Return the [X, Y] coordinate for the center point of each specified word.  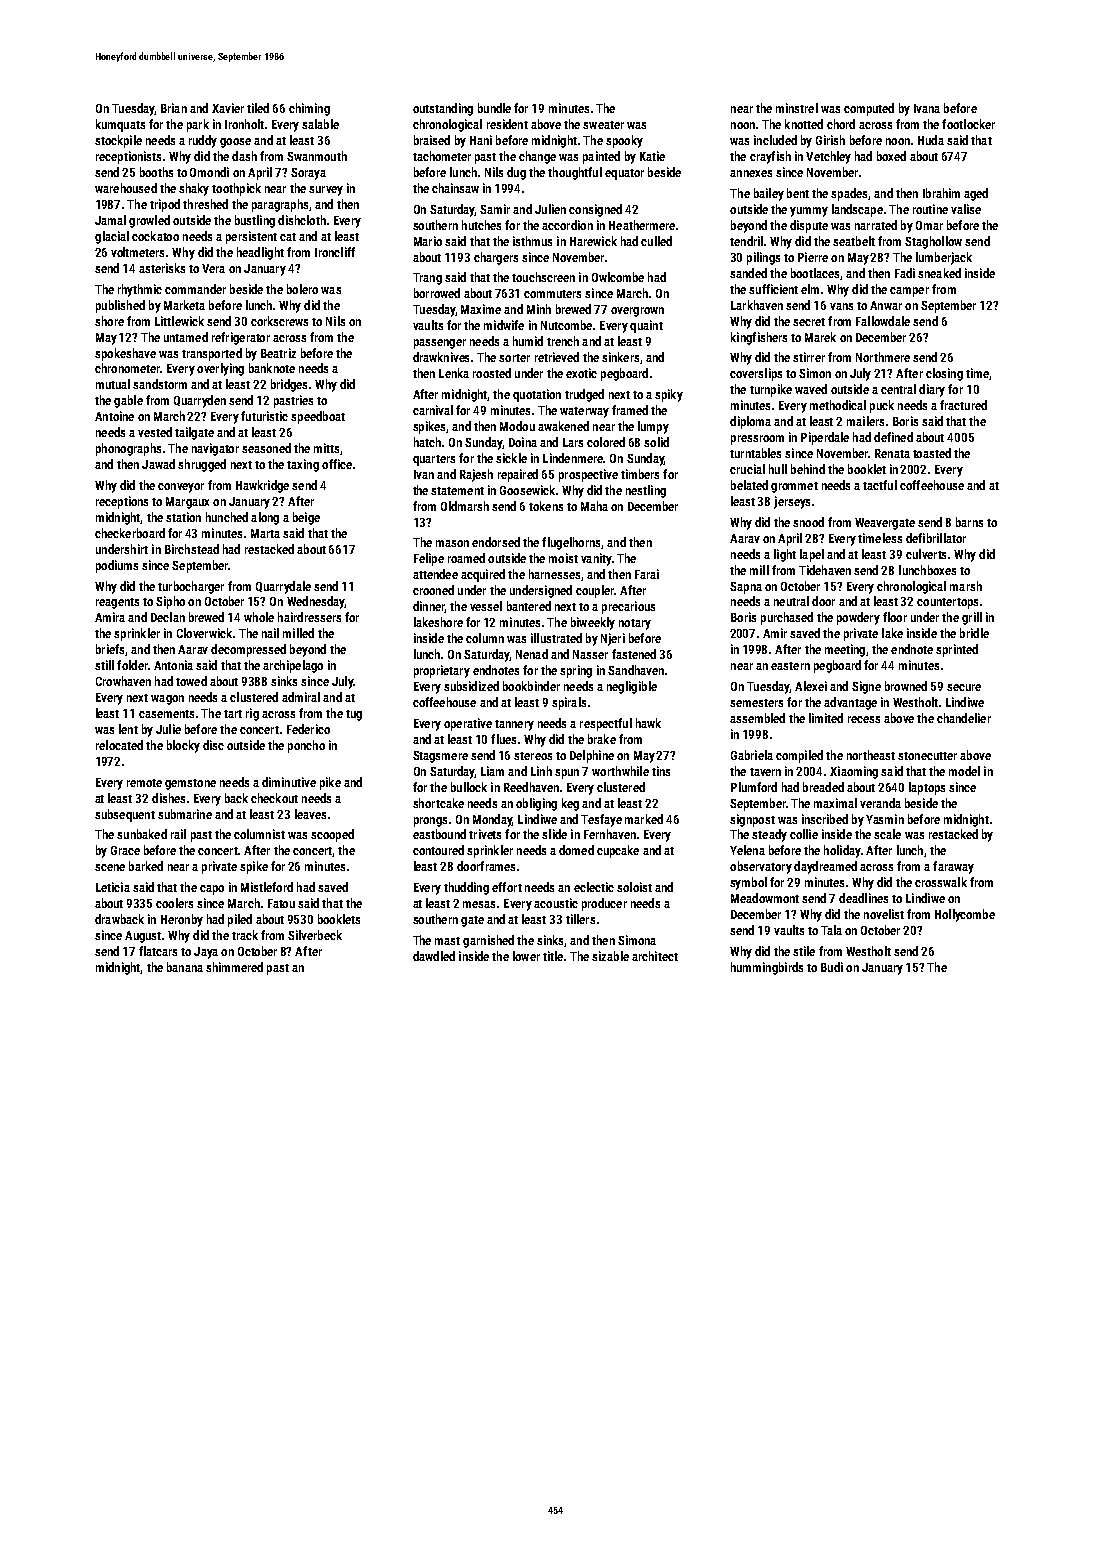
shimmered [234, 967]
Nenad [532, 654]
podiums [117, 566]
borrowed [437, 293]
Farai [647, 574]
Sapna [746, 588]
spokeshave [125, 354]
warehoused [126, 188]
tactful [880, 485]
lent [128, 729]
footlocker [968, 124]
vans [841, 306]
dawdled [434, 956]
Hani [481, 140]
